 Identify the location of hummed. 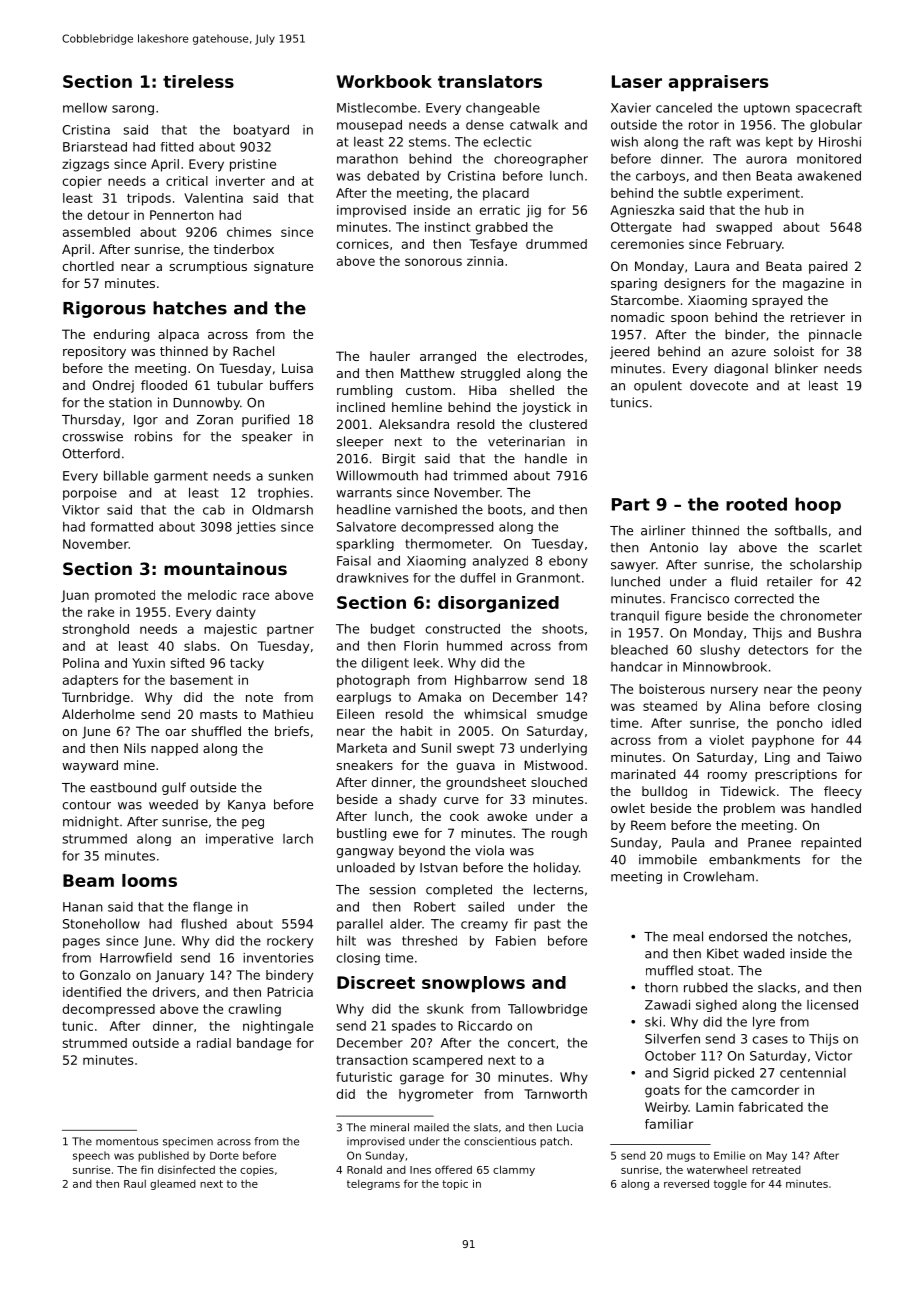
(474, 646).
